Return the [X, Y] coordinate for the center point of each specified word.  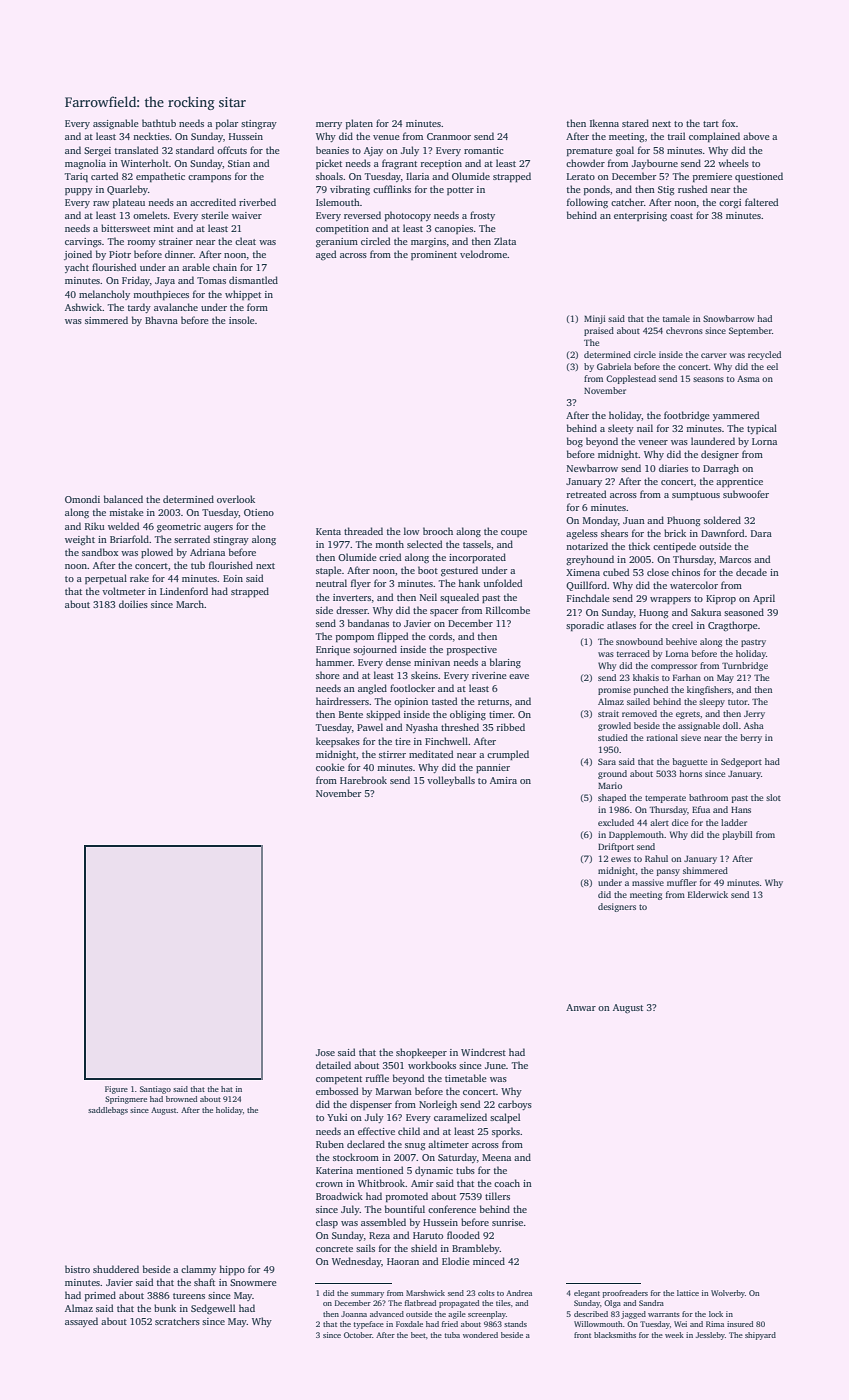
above [756, 136]
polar [227, 124]
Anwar [581, 1007]
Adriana [207, 552]
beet [418, 1335]
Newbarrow [592, 468]
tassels [477, 544]
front [582, 1335]
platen [359, 124]
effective [376, 1131]
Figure [116, 1090]
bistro [77, 1269]
